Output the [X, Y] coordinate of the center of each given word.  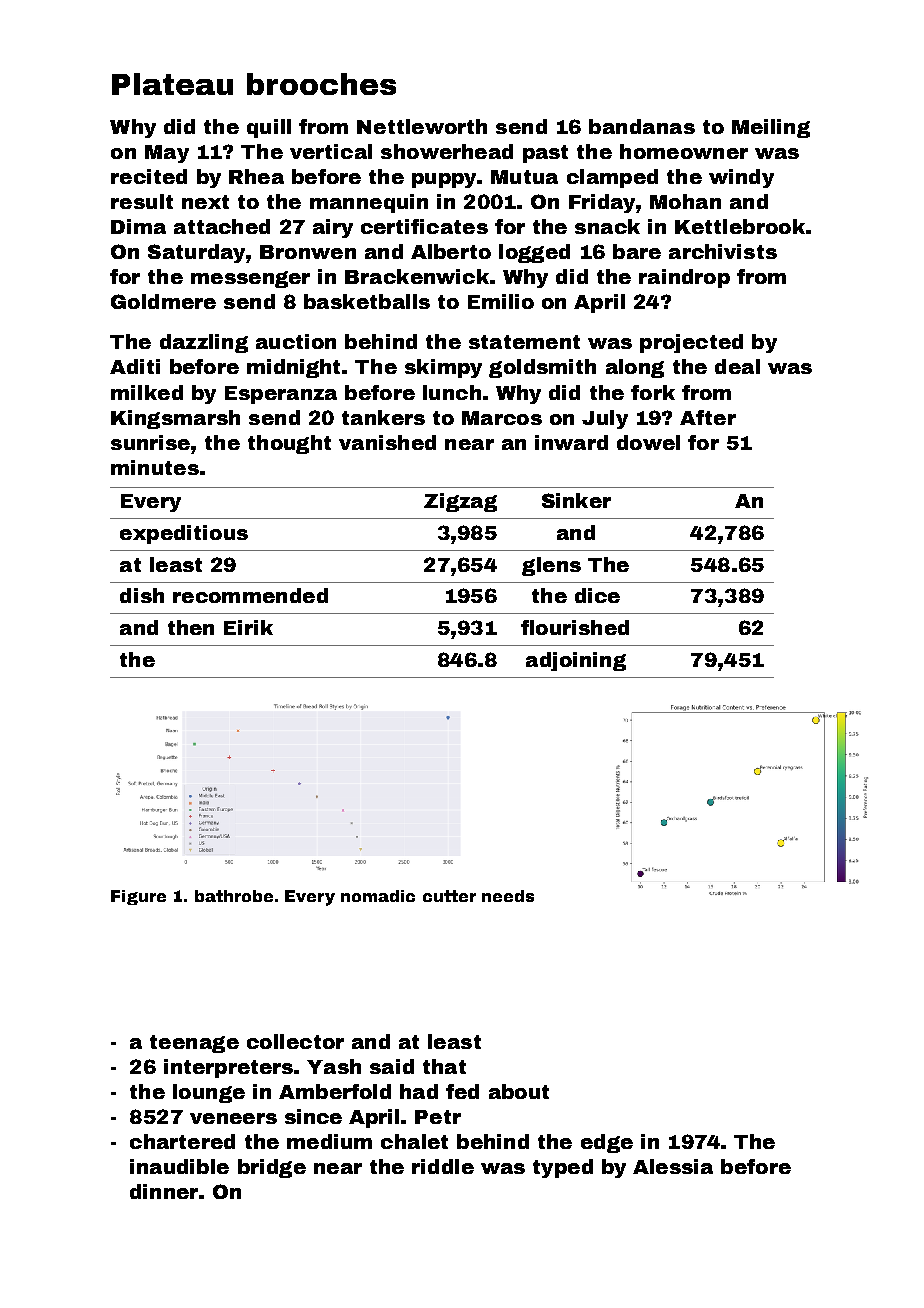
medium [329, 1141]
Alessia [673, 1166]
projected [691, 343]
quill [269, 128]
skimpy [443, 368]
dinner [164, 1191]
